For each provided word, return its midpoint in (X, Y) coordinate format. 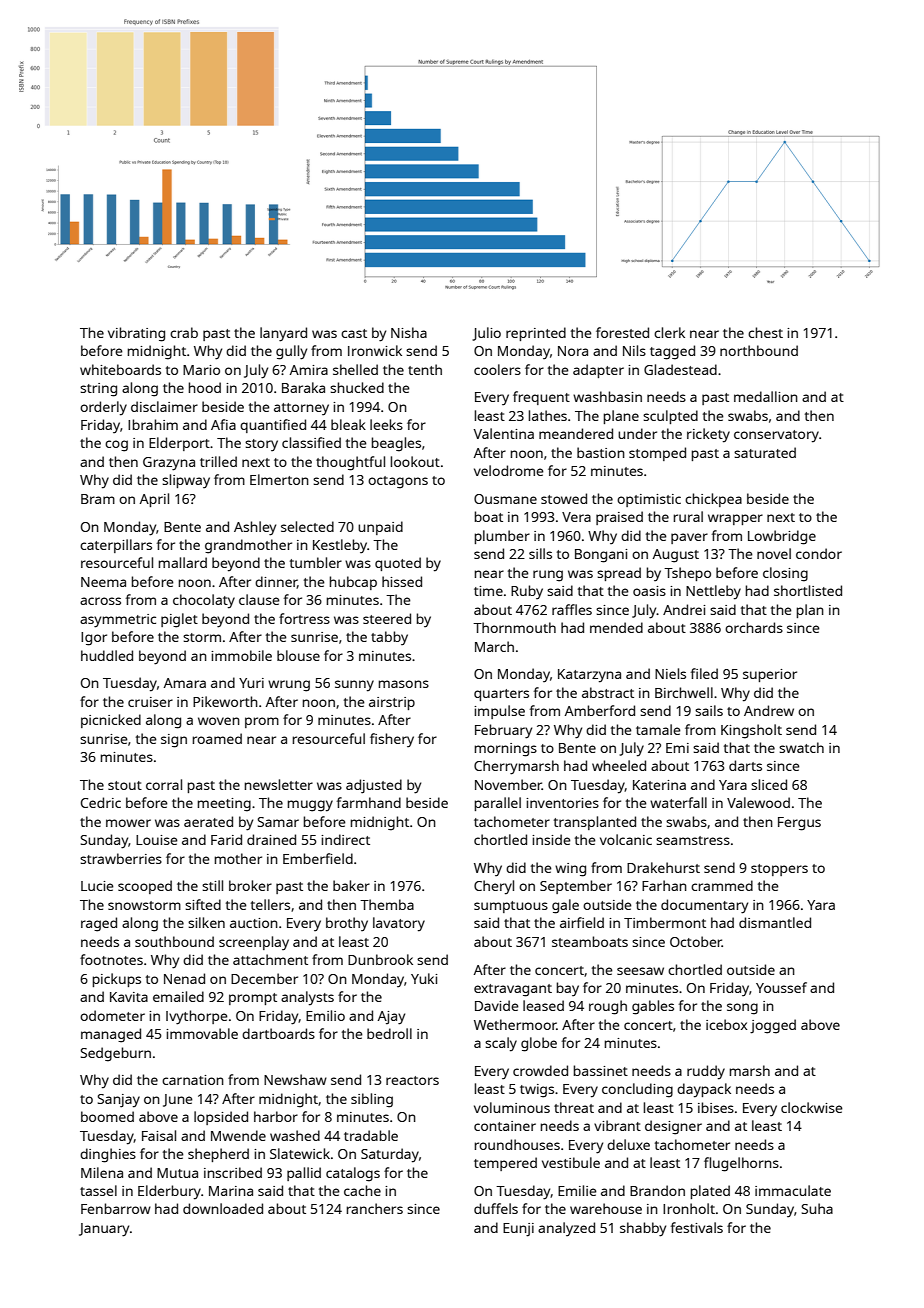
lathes (548, 415)
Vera (576, 517)
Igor (94, 639)
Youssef (781, 987)
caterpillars (116, 546)
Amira (309, 370)
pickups (117, 980)
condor (819, 553)
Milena (102, 1172)
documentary (704, 906)
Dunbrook (380, 959)
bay (568, 989)
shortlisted (808, 590)
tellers (270, 904)
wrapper (735, 519)
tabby (389, 638)
